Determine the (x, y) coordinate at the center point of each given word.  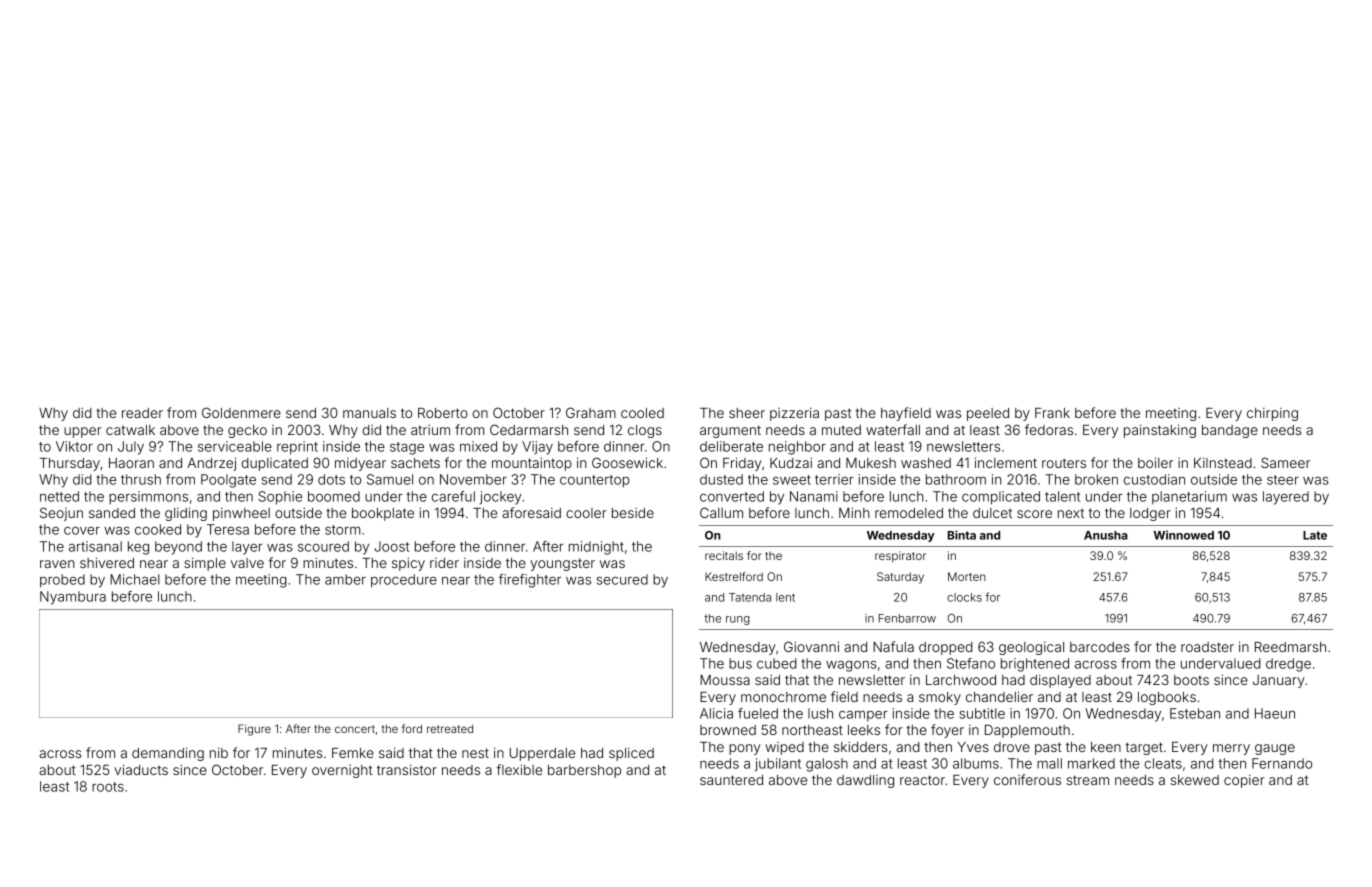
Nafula (893, 646)
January (1278, 681)
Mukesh (871, 463)
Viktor (74, 446)
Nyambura (73, 598)
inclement (1006, 462)
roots (108, 787)
